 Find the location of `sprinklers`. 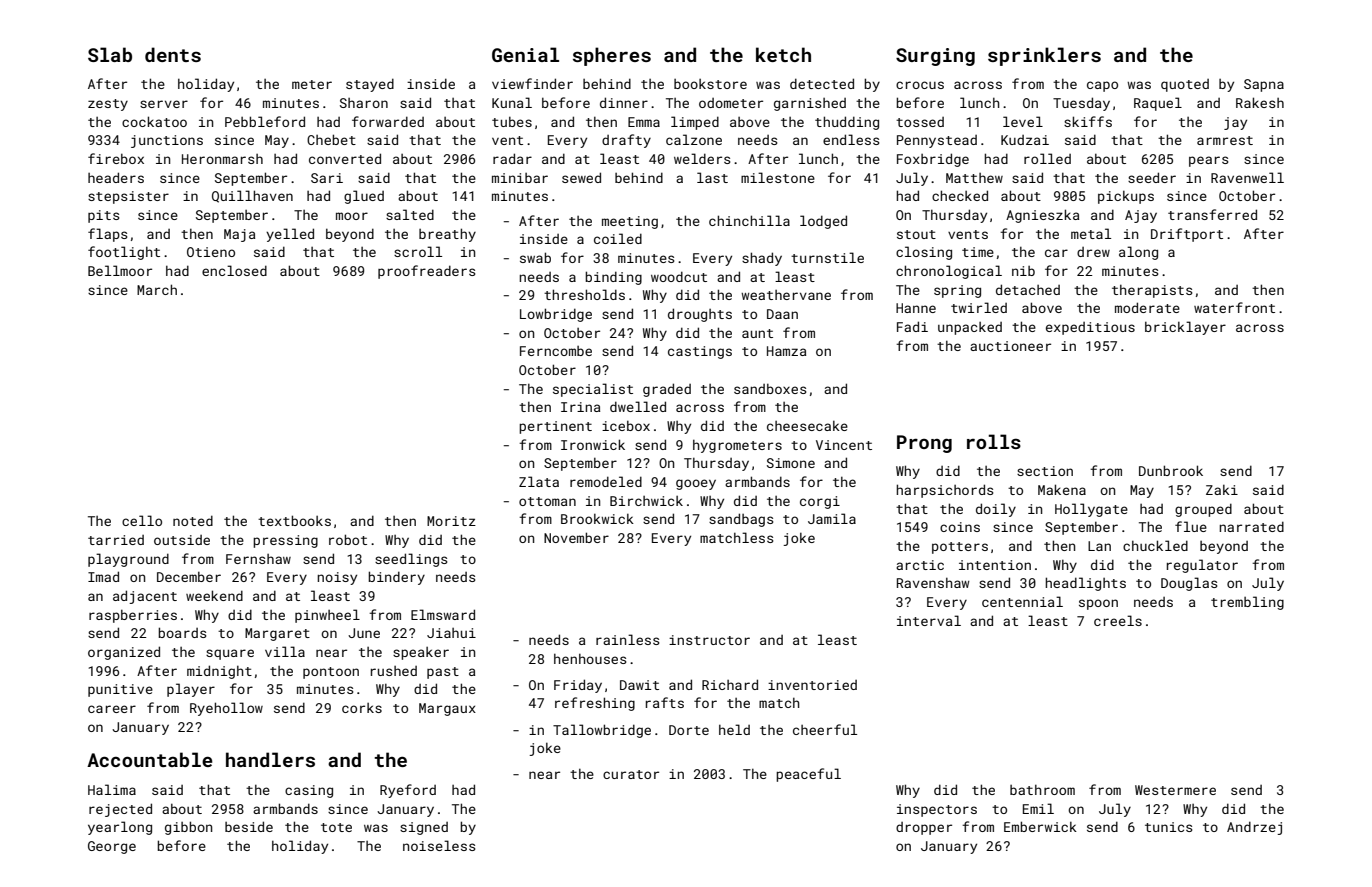

sprinklers is located at coordinates (1044, 56).
